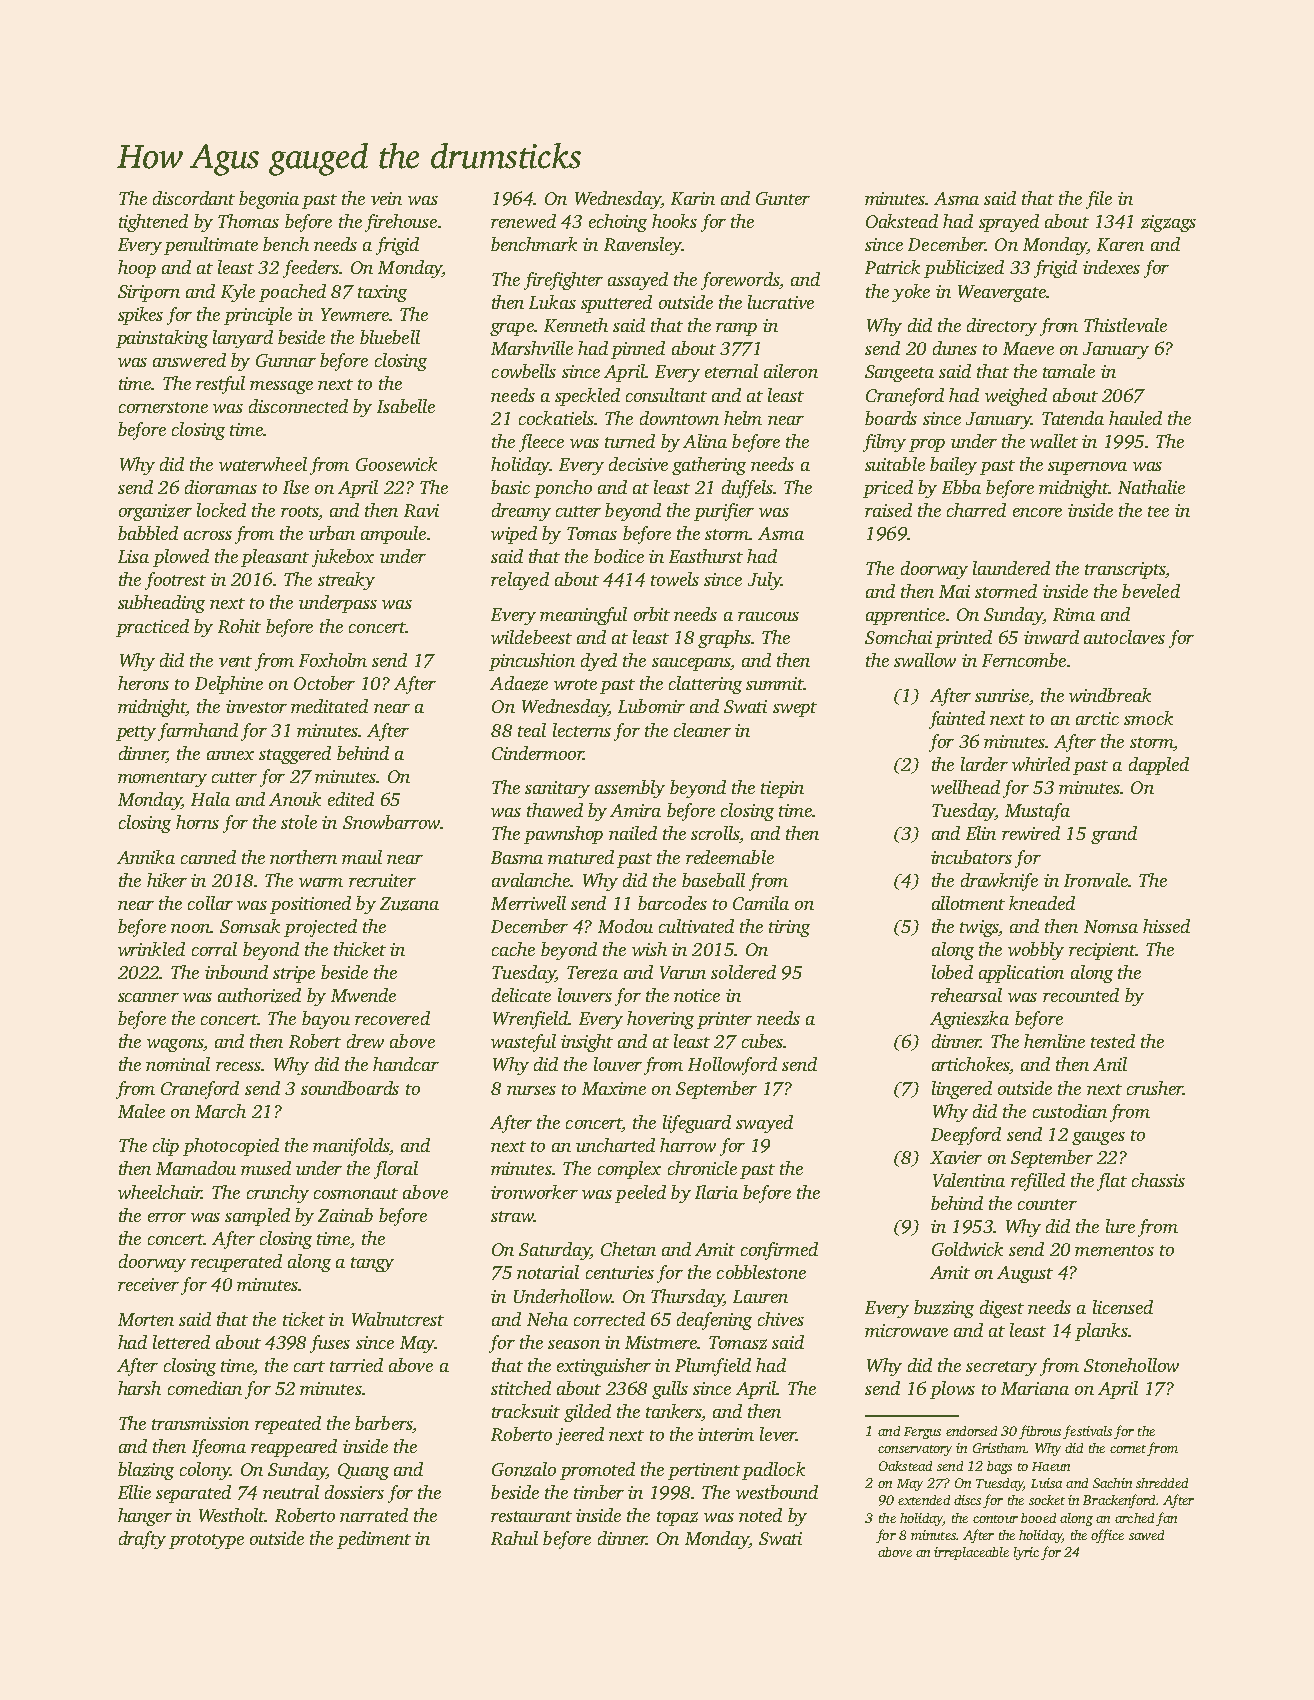 The height and width of the screenshot is (1700, 1314). I want to click on wellhead, so click(965, 787).
